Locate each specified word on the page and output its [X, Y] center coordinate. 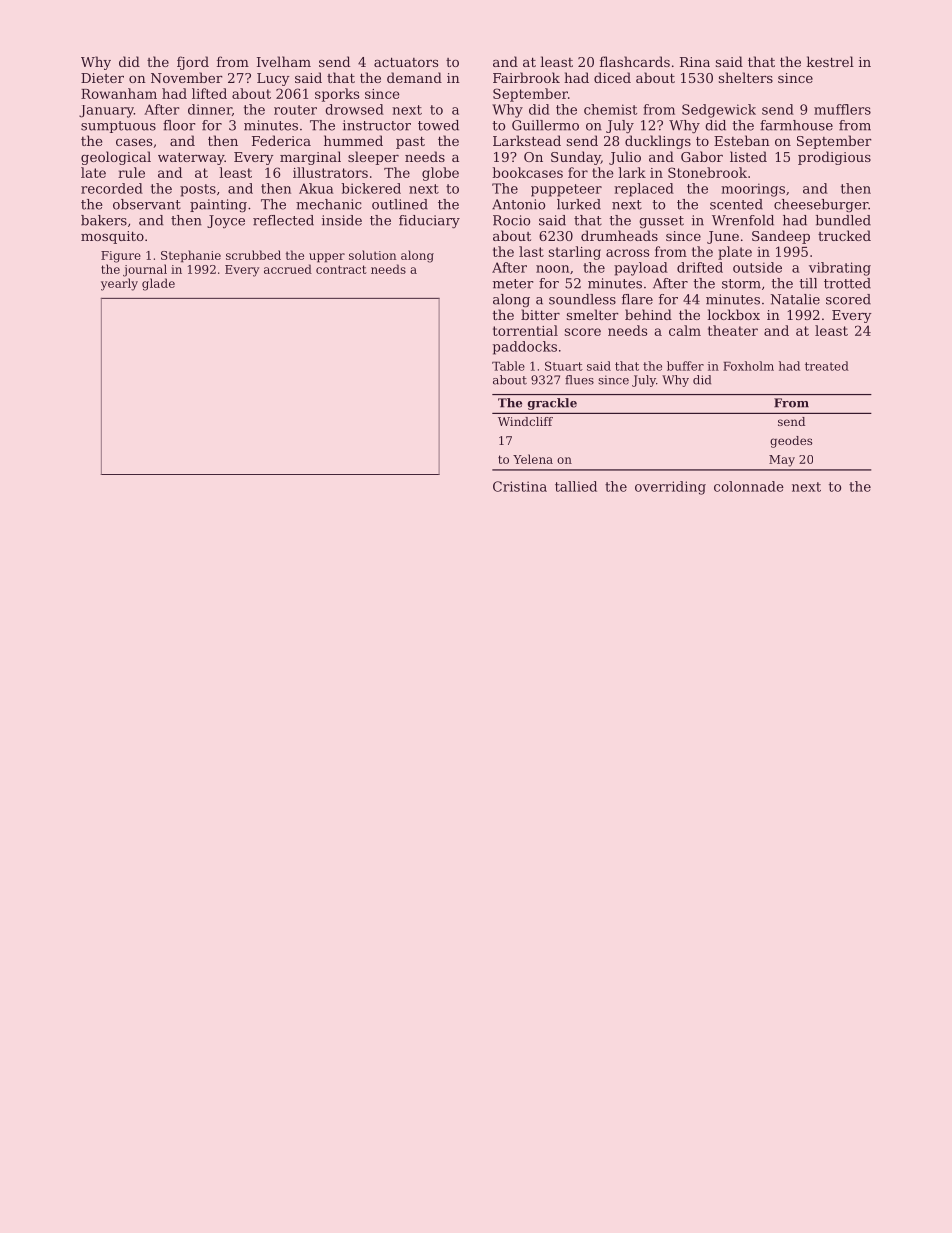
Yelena [533, 459]
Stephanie [191, 256]
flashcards [635, 61]
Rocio [511, 220]
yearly [119, 284]
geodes [791, 442]
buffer [685, 366]
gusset [661, 222]
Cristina [520, 486]
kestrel [830, 61]
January [106, 111]
